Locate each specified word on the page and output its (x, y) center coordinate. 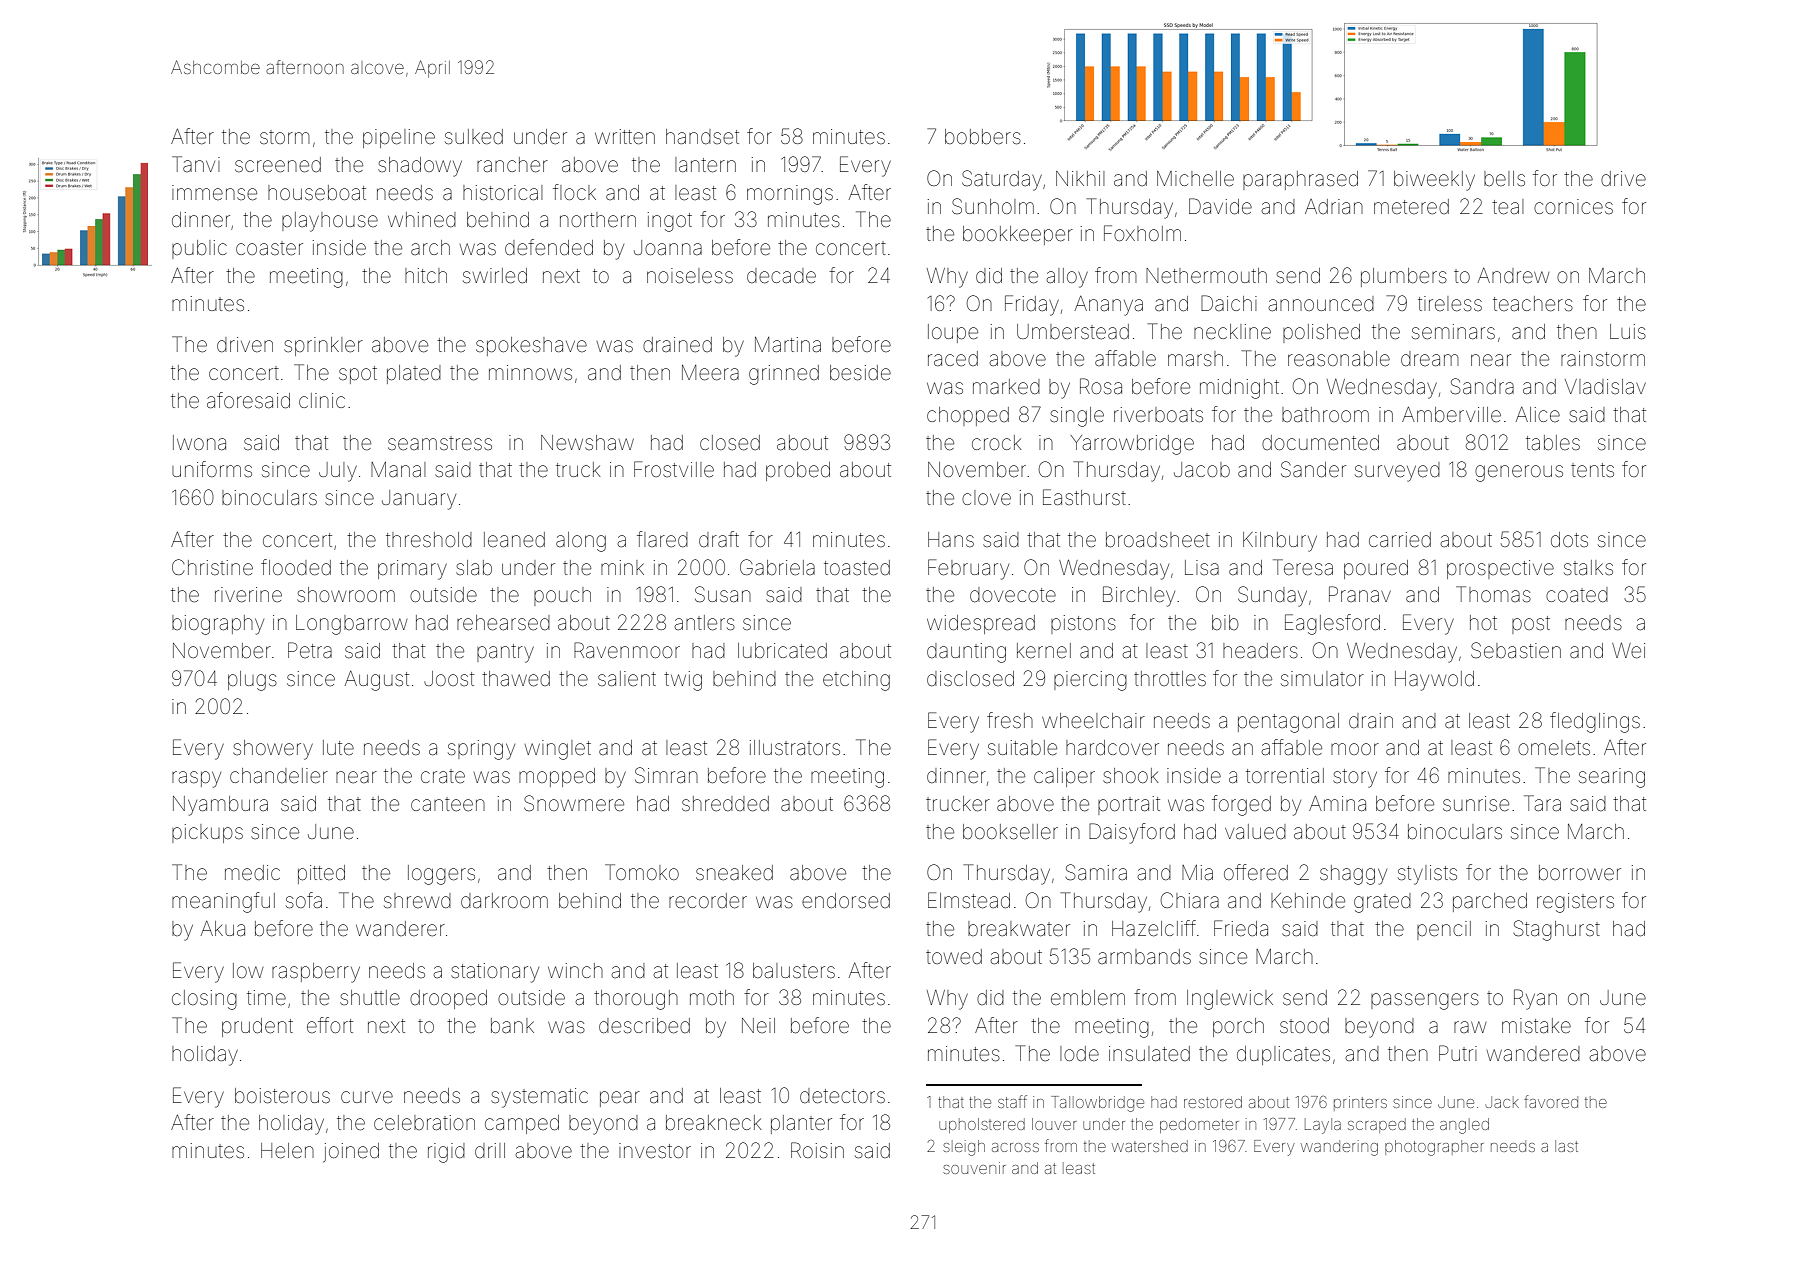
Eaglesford (1332, 624)
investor (655, 1150)
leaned (514, 540)
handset (702, 137)
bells (1504, 178)
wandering (1339, 1148)
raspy (196, 779)
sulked (474, 137)
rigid (446, 1153)
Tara (1542, 803)
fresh (1010, 720)
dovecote (1013, 594)
